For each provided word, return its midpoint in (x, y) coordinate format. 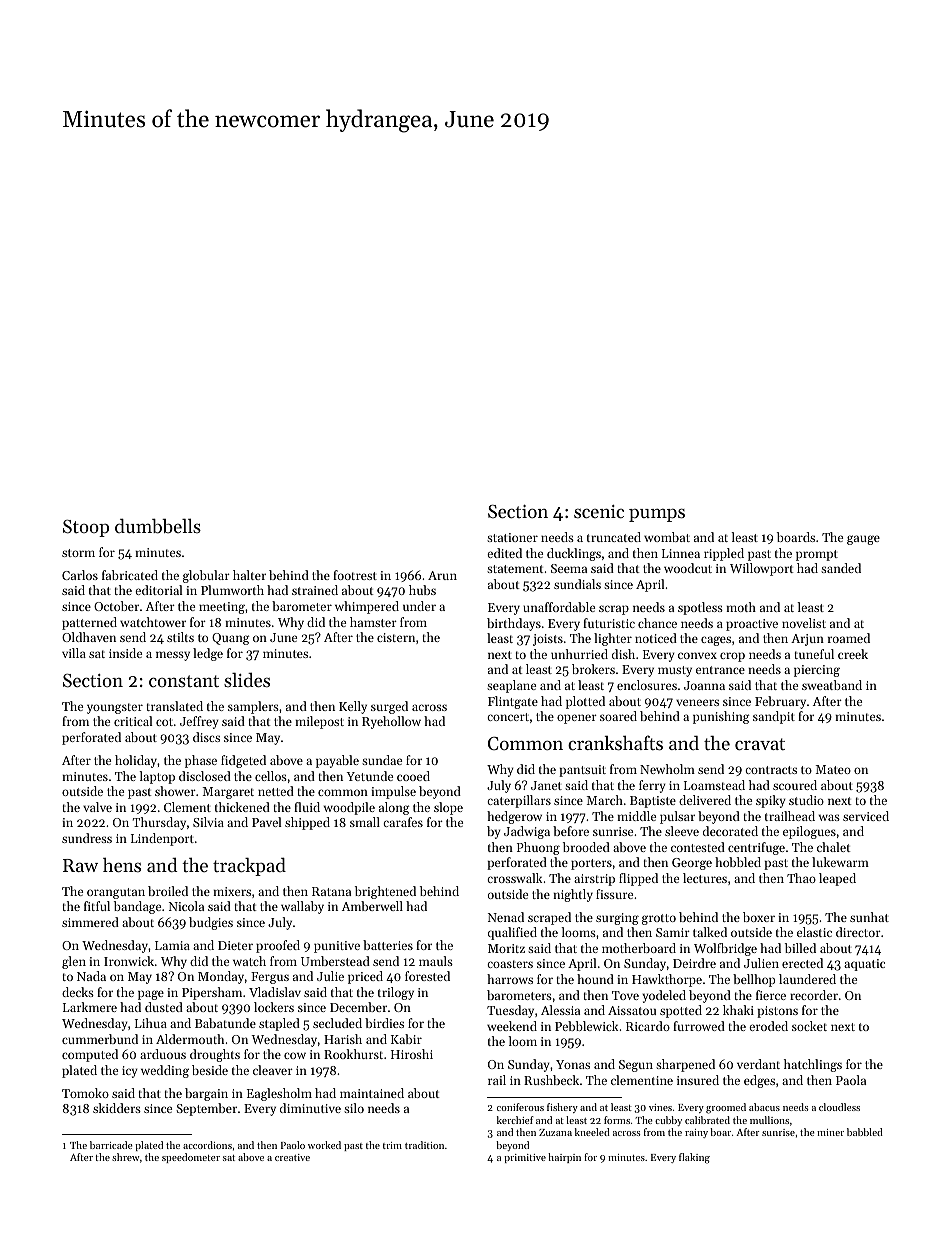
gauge (863, 540)
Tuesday (510, 1011)
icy (129, 1072)
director (858, 932)
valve (97, 807)
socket (809, 1026)
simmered (90, 922)
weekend (512, 1026)
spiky (770, 801)
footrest (355, 575)
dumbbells (158, 526)
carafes (403, 822)
